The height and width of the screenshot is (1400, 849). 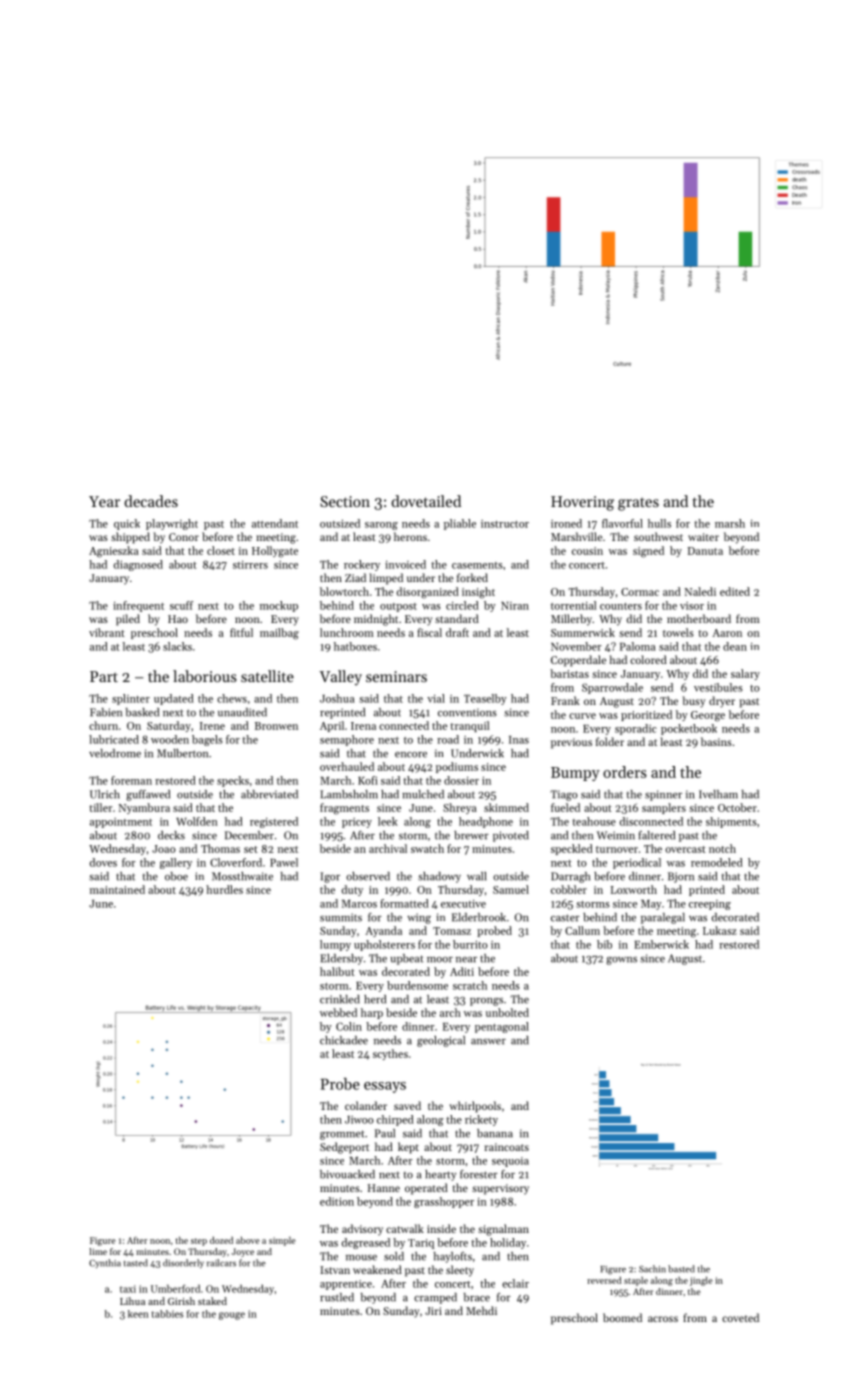 What do you see at coordinates (587, 551) in the screenshot?
I see `cousin` at bounding box center [587, 551].
